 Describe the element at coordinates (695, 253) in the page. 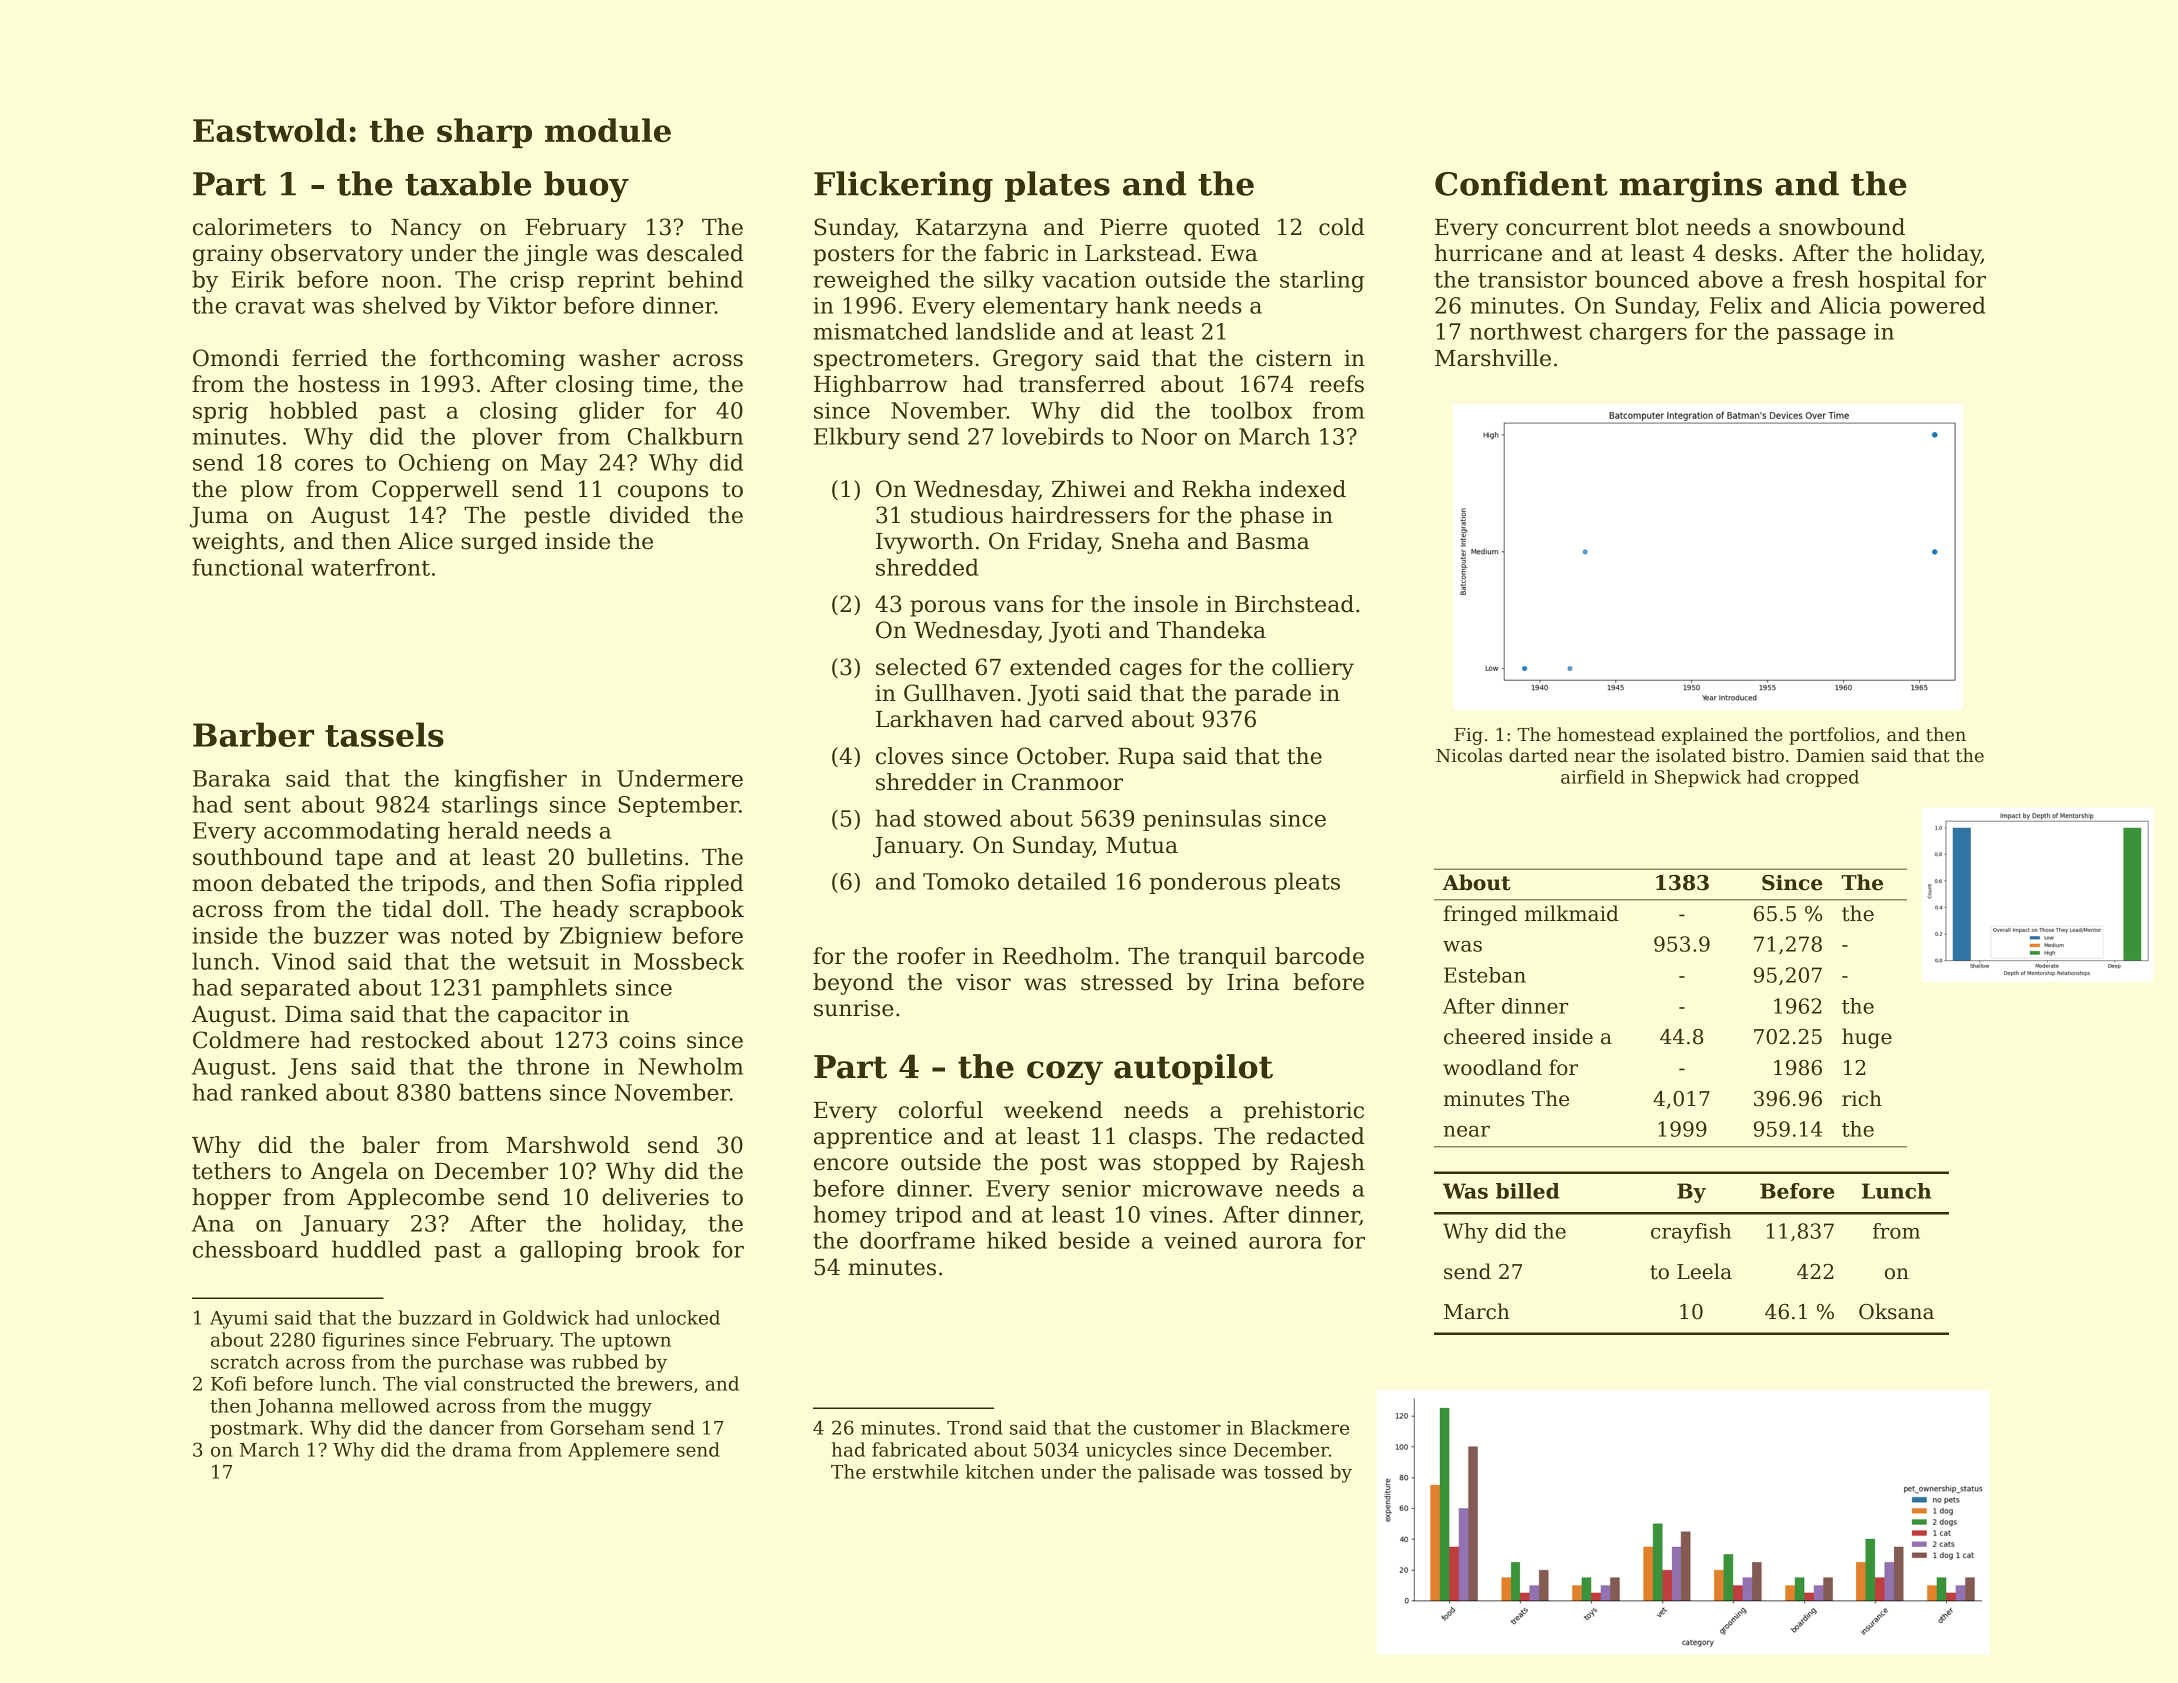

I see `descaled` at that location.
